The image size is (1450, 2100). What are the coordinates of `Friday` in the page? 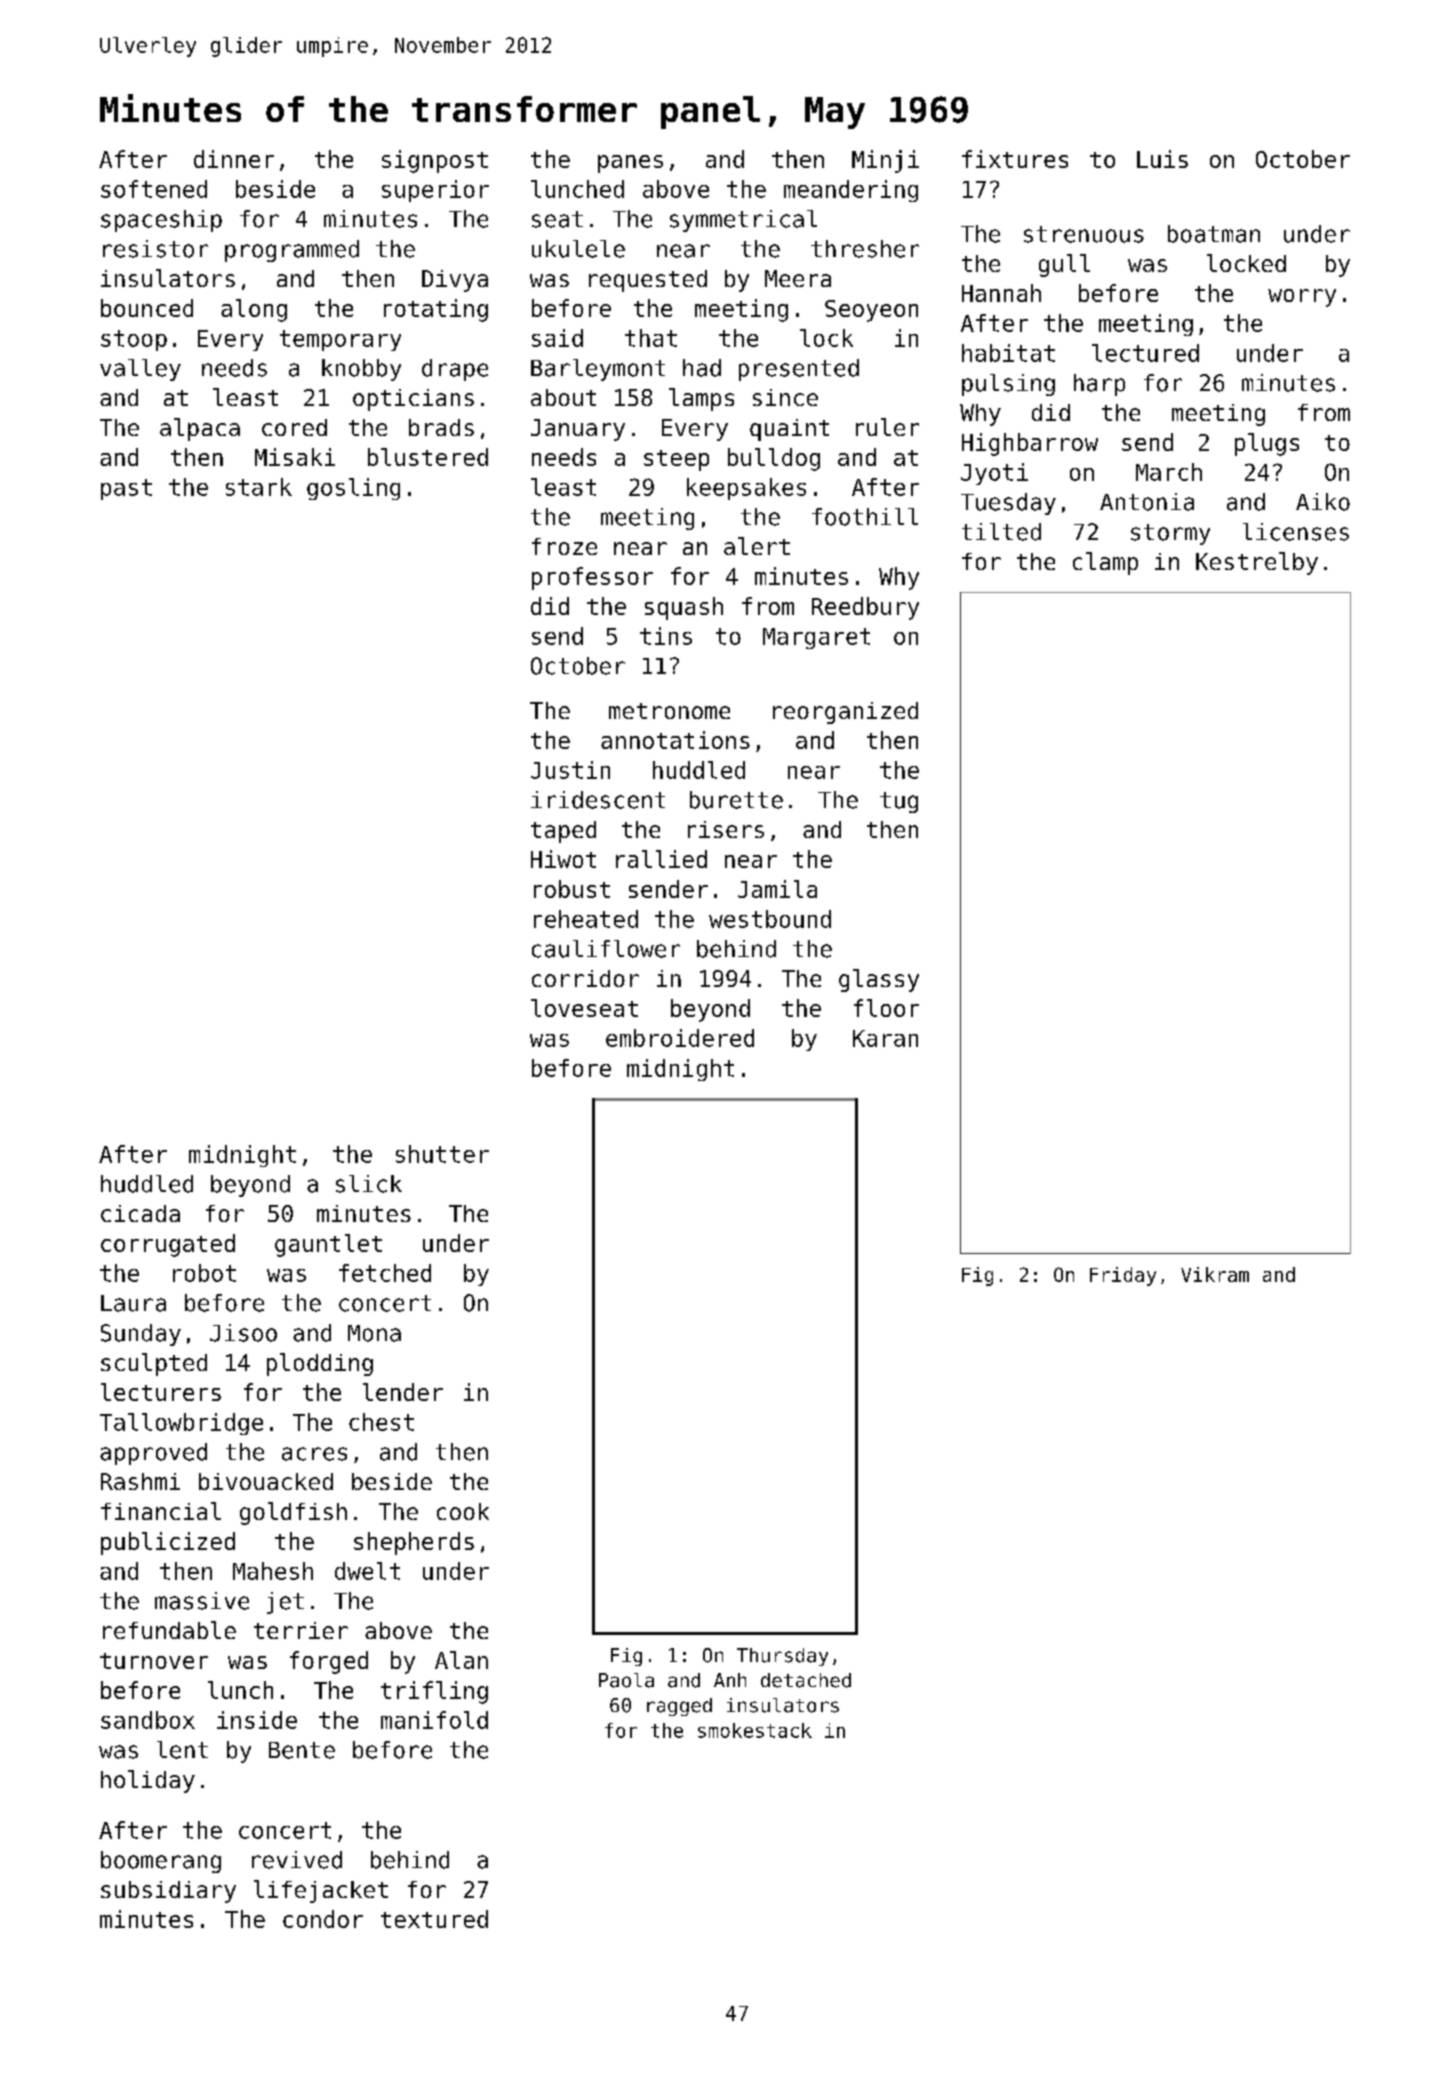 It's located at (1123, 1276).
